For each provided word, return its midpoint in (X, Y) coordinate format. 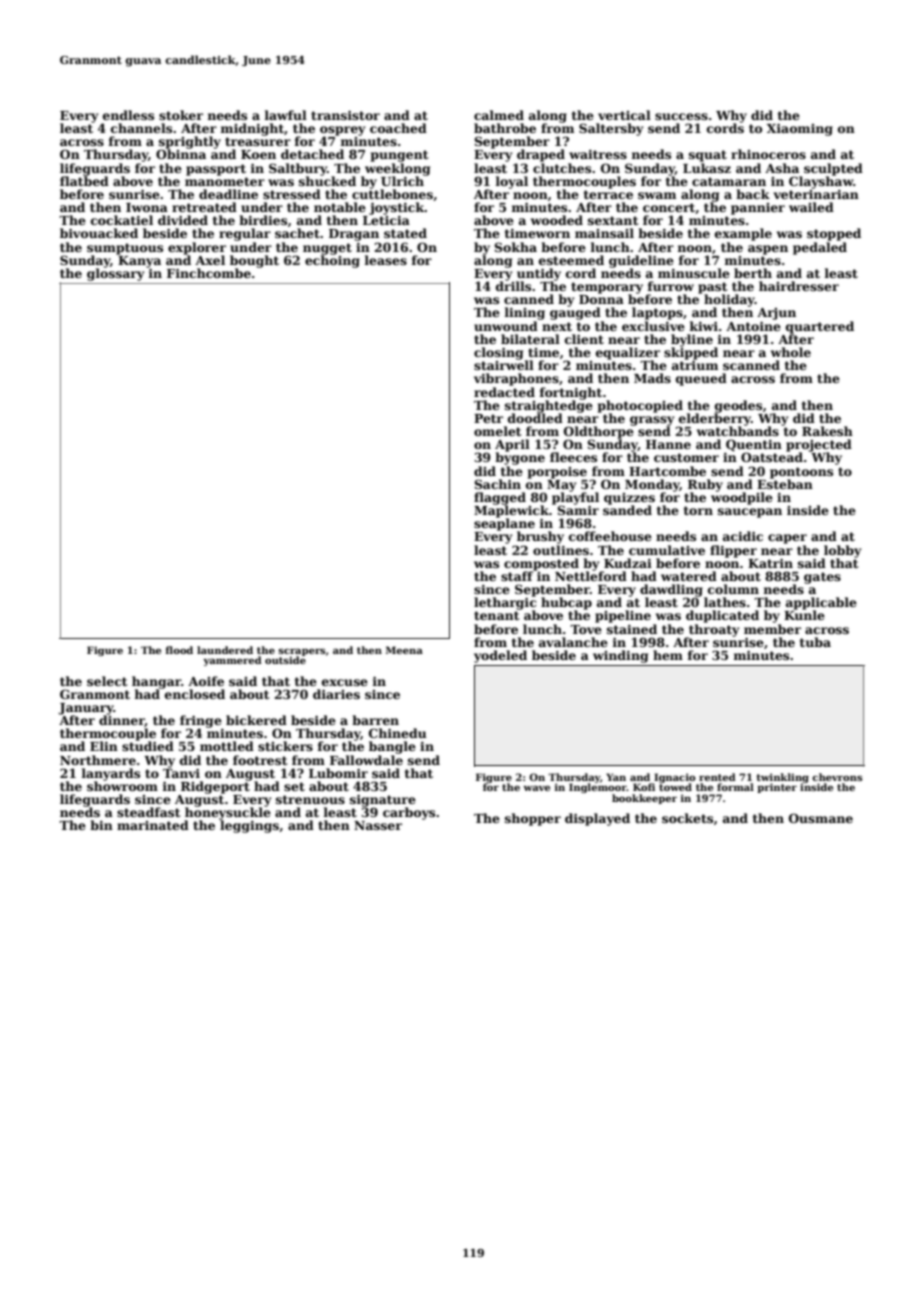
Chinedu (398, 733)
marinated (153, 825)
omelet (498, 431)
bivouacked (99, 233)
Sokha (515, 247)
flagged (500, 498)
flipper (733, 551)
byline (692, 340)
